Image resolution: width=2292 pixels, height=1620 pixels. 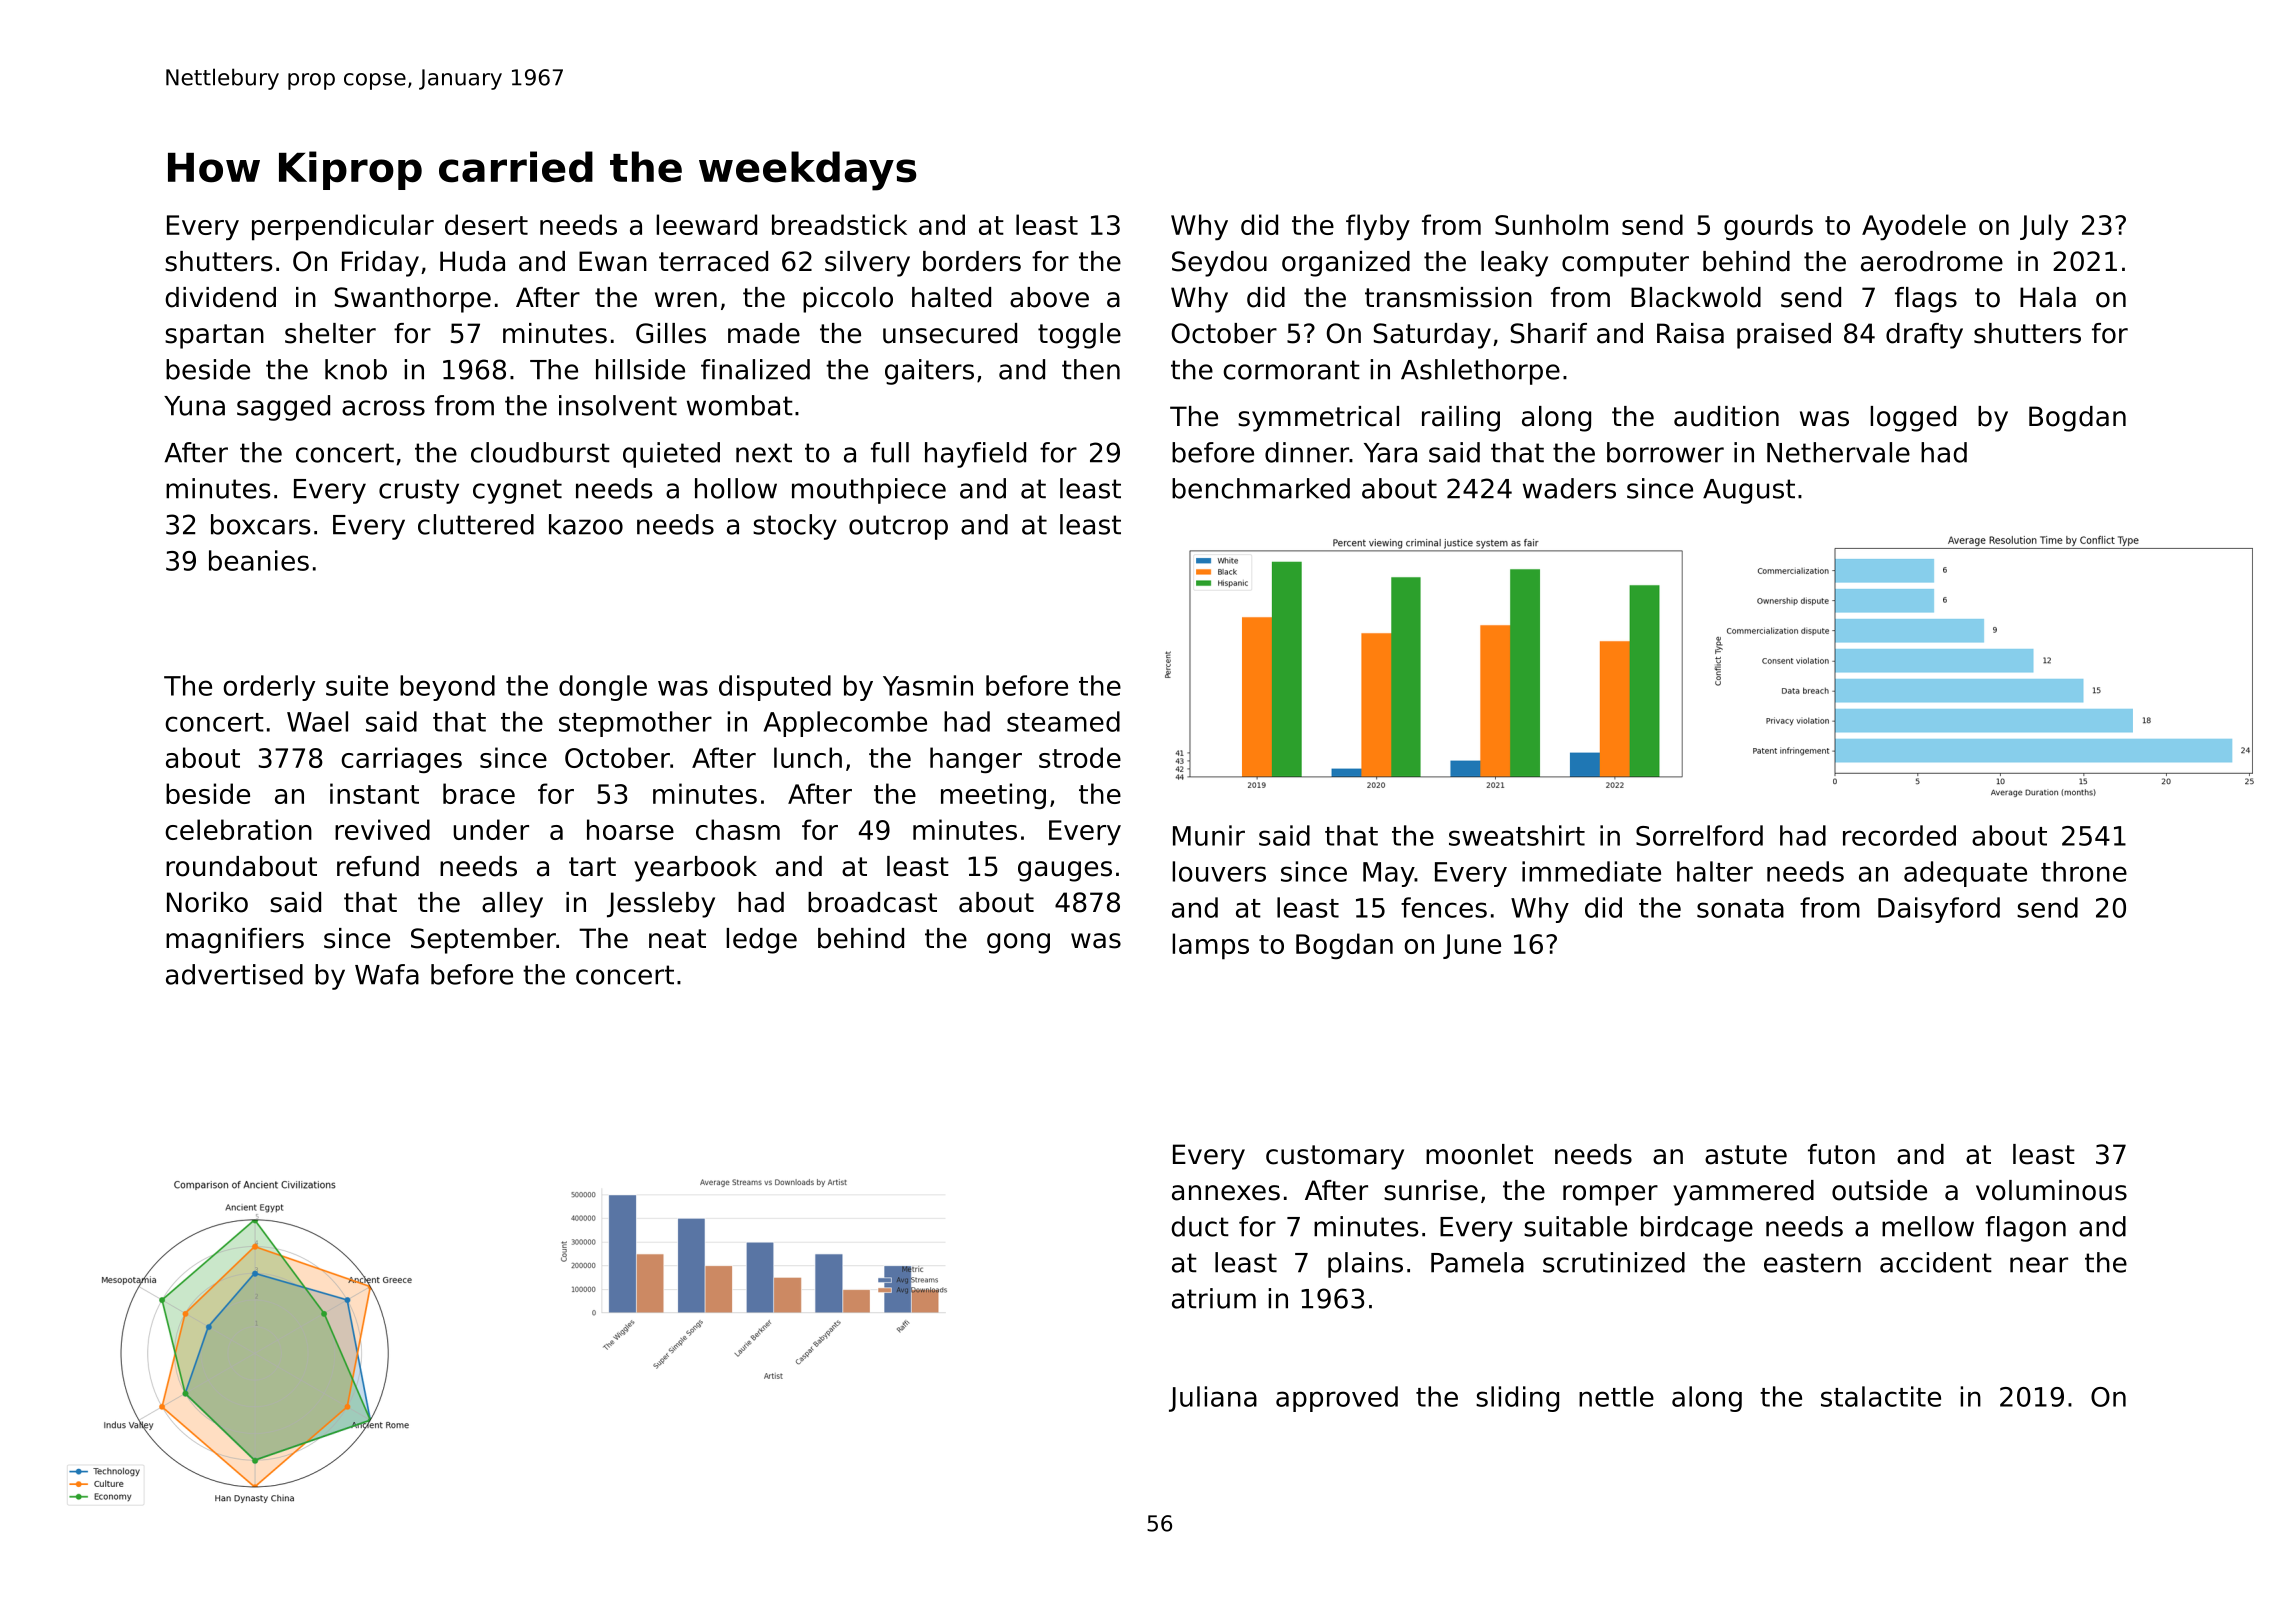 What do you see at coordinates (1018, 943) in the document?
I see `gong` at bounding box center [1018, 943].
